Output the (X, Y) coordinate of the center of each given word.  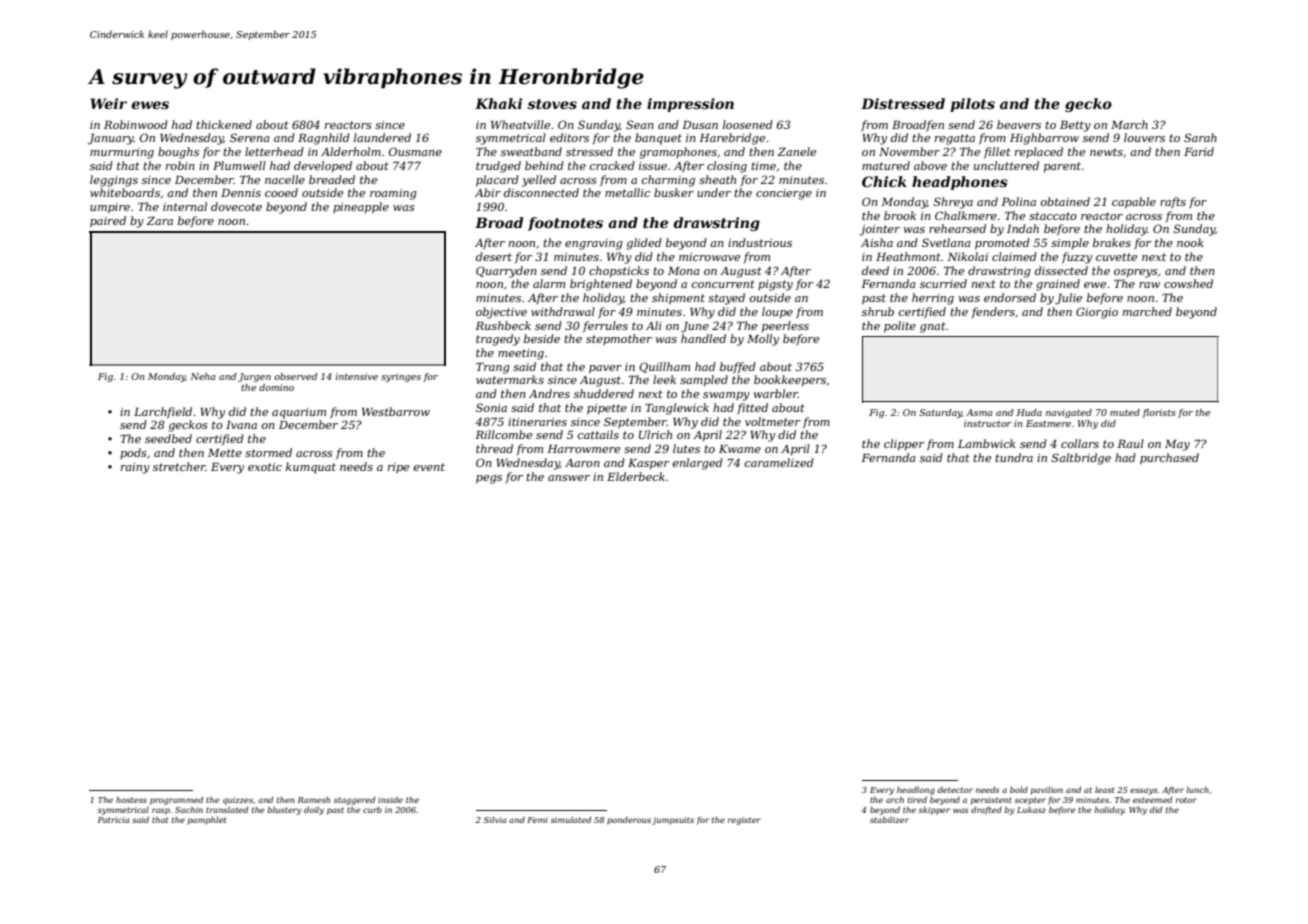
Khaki (498, 103)
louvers (1144, 137)
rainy (135, 468)
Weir (108, 103)
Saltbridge (1081, 459)
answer (569, 478)
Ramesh (314, 800)
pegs (489, 479)
